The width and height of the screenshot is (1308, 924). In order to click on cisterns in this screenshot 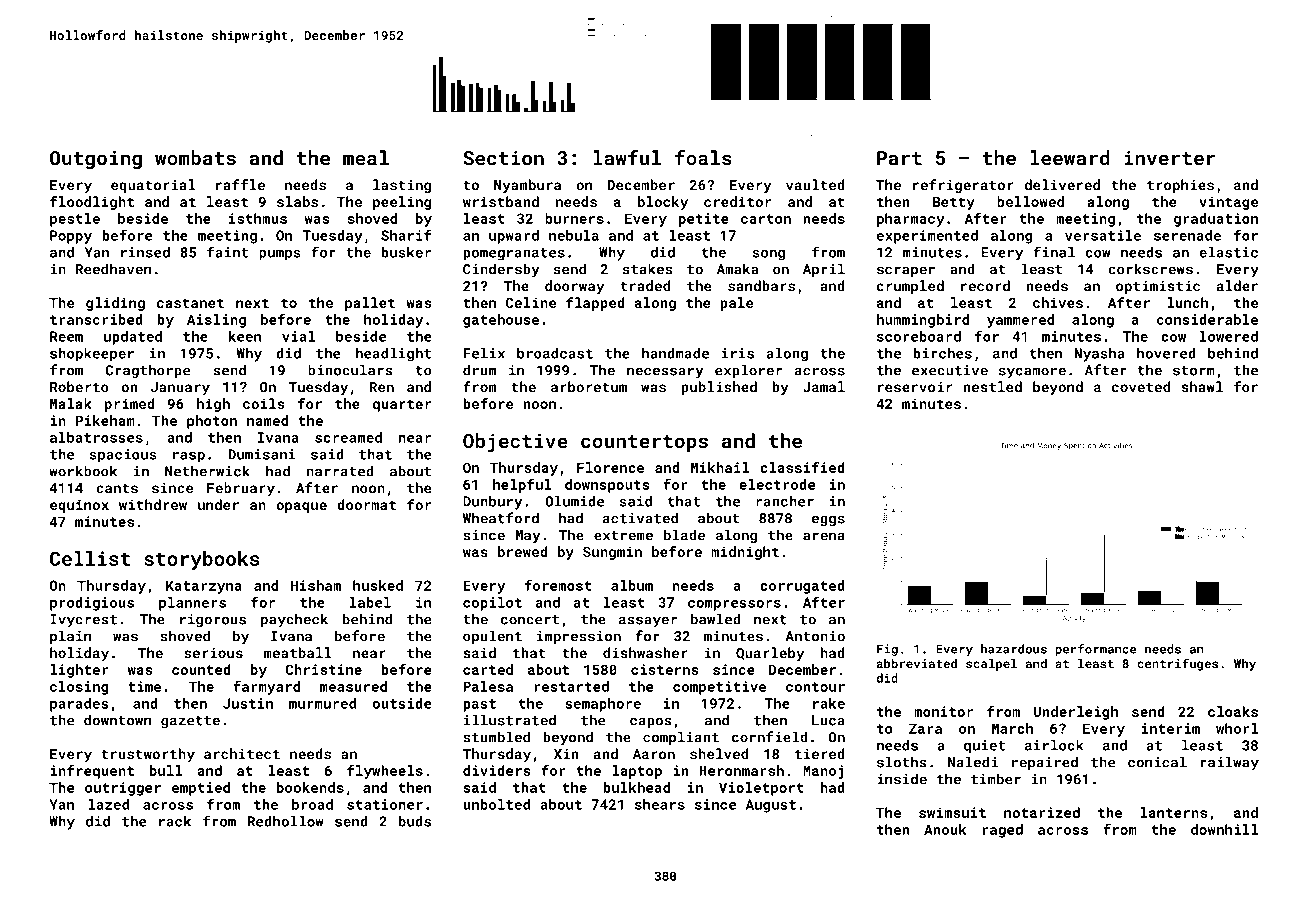, I will do `click(665, 669)`.
